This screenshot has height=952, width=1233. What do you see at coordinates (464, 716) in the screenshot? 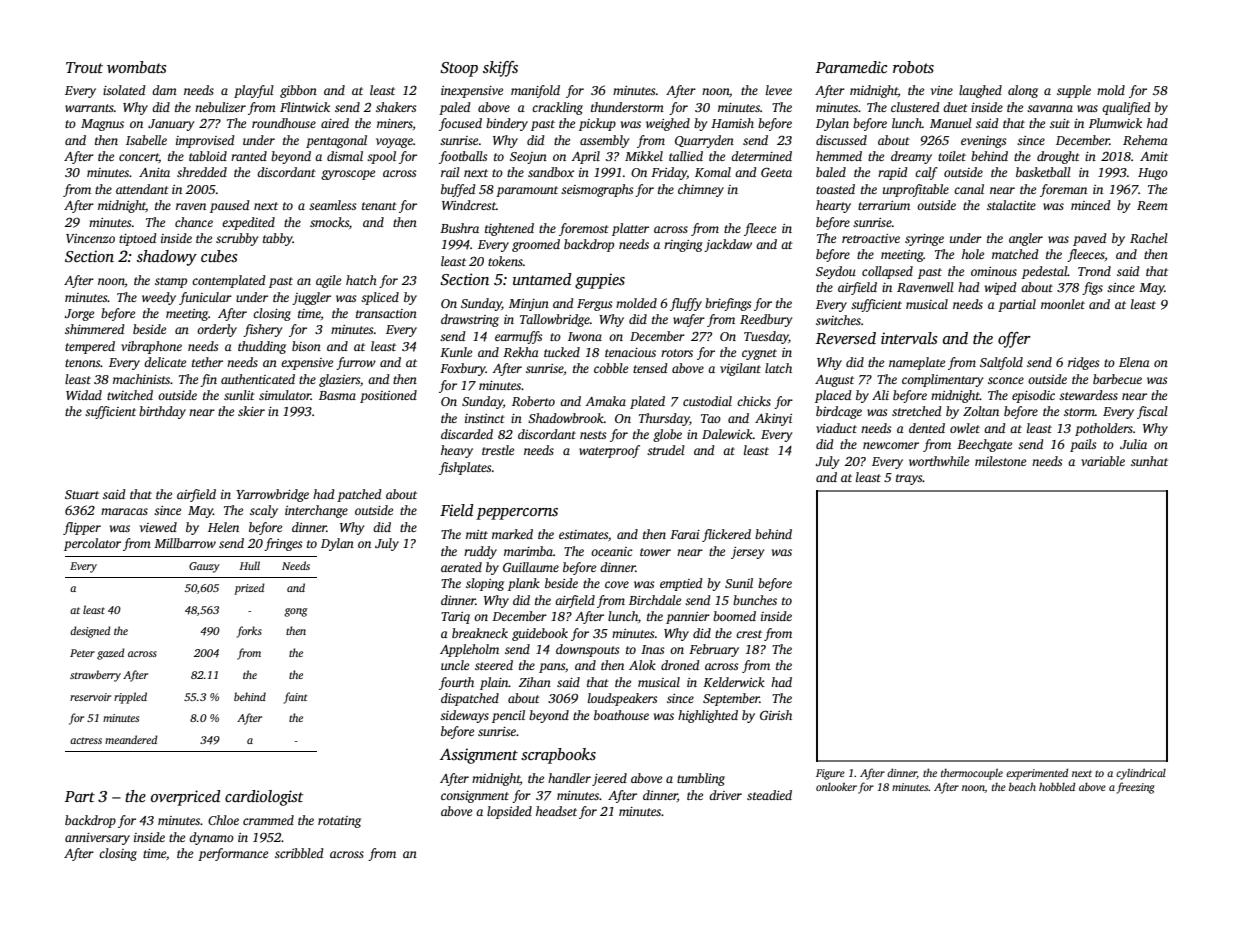
I see `sideways` at bounding box center [464, 716].
